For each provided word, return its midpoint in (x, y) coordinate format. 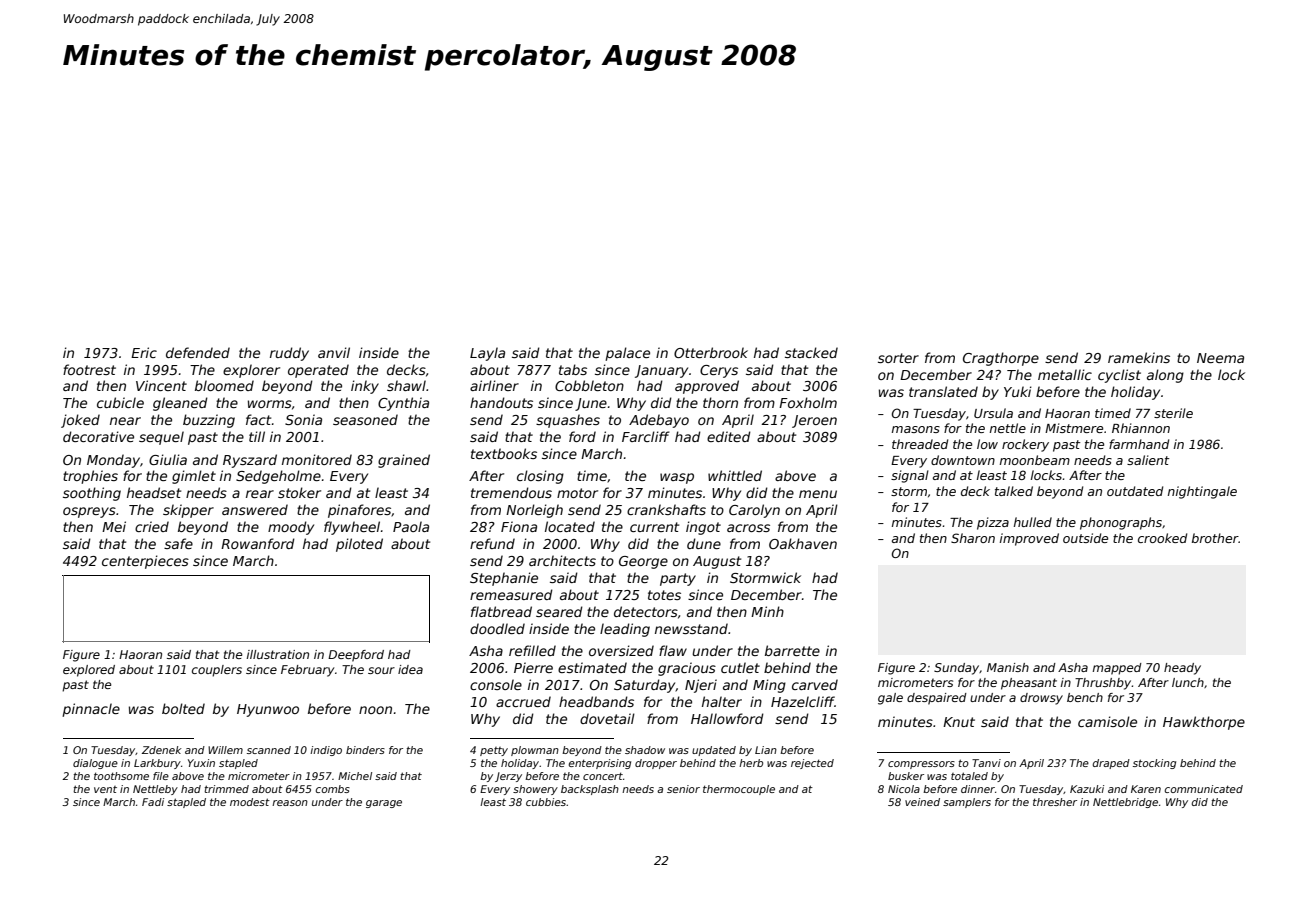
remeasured (511, 594)
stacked (811, 352)
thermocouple (739, 790)
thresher (1055, 802)
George (643, 562)
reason (290, 803)
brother (1215, 538)
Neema (1220, 358)
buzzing (209, 421)
